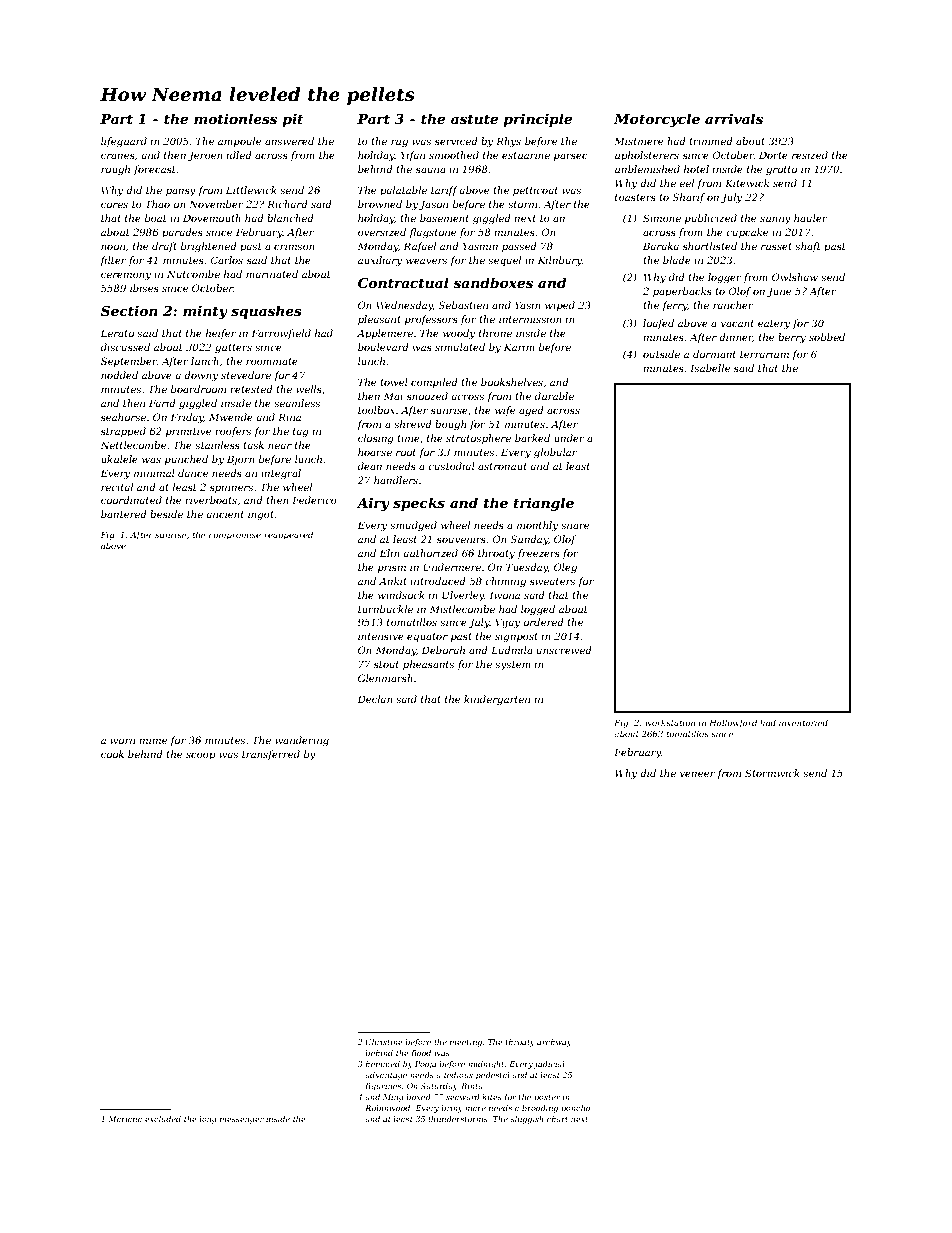 This screenshot has height=1233, width=952. I want to click on principle, so click(537, 120).
